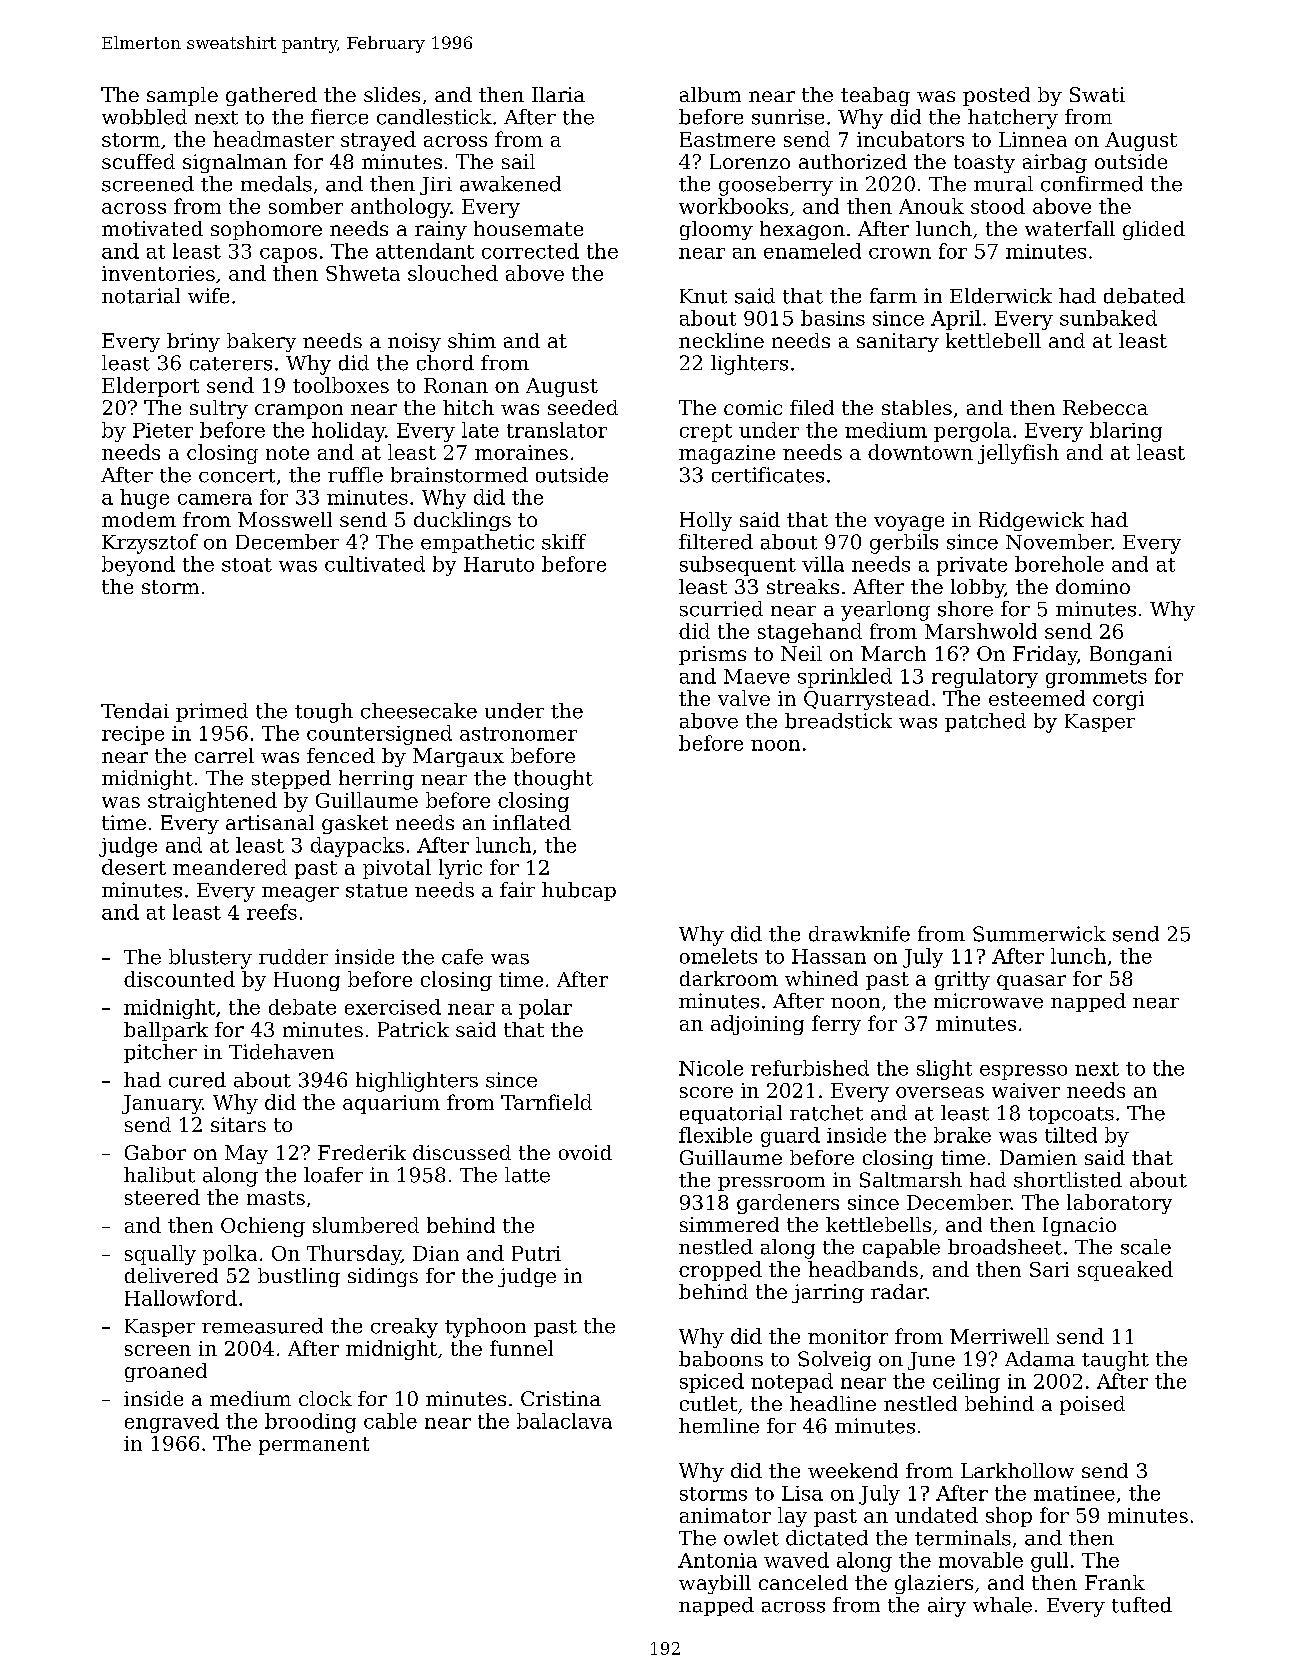 This screenshot has height=1680, width=1298. Describe the element at coordinates (875, 96) in the screenshot. I see `teabag` at that location.
